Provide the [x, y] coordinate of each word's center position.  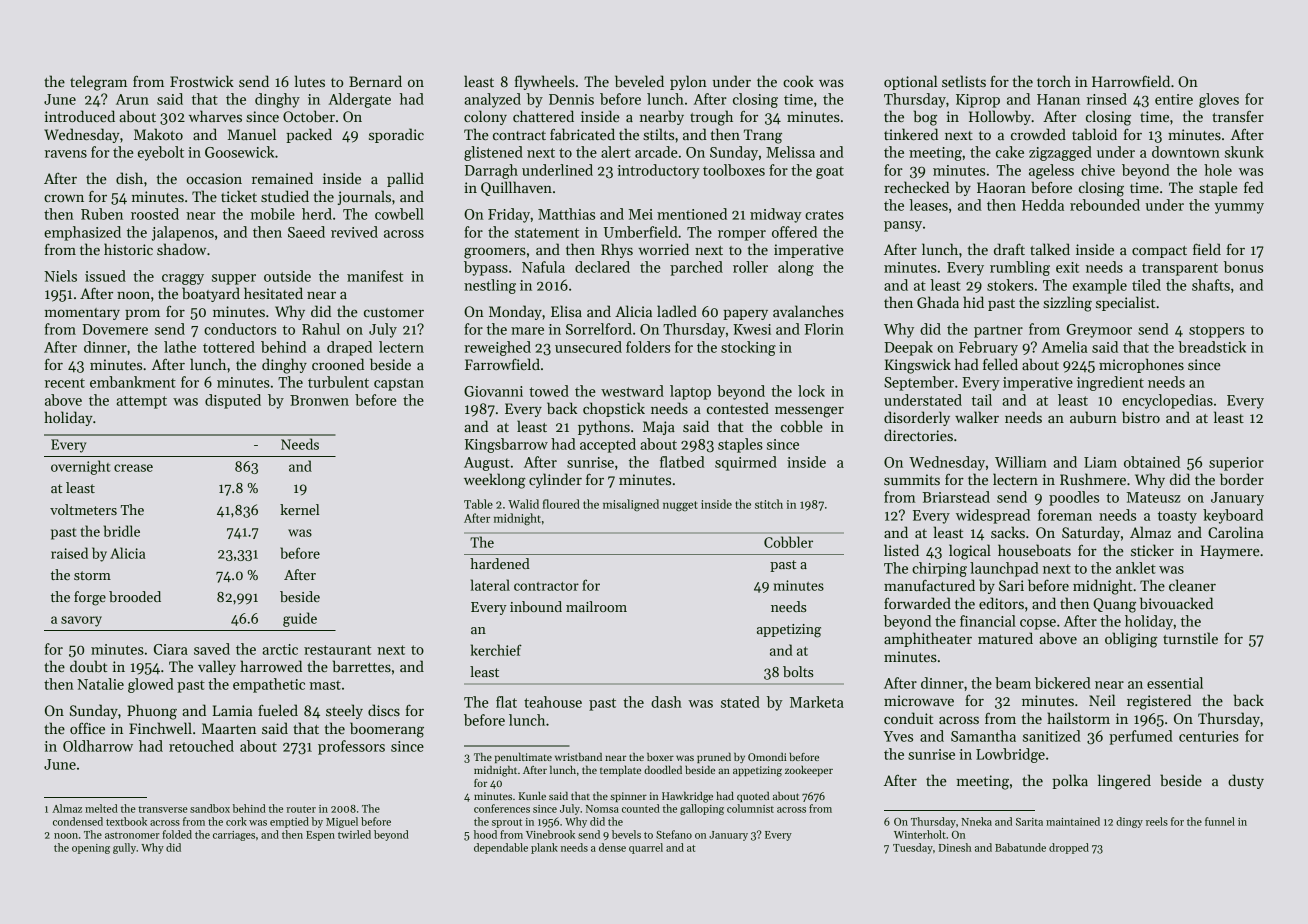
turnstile [1190, 638]
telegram [98, 83]
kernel [299, 509]
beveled [639, 81]
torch [1054, 81]
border [1242, 479]
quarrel [646, 848]
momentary [82, 314]
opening [91, 849]
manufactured [929, 585]
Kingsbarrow [506, 445]
